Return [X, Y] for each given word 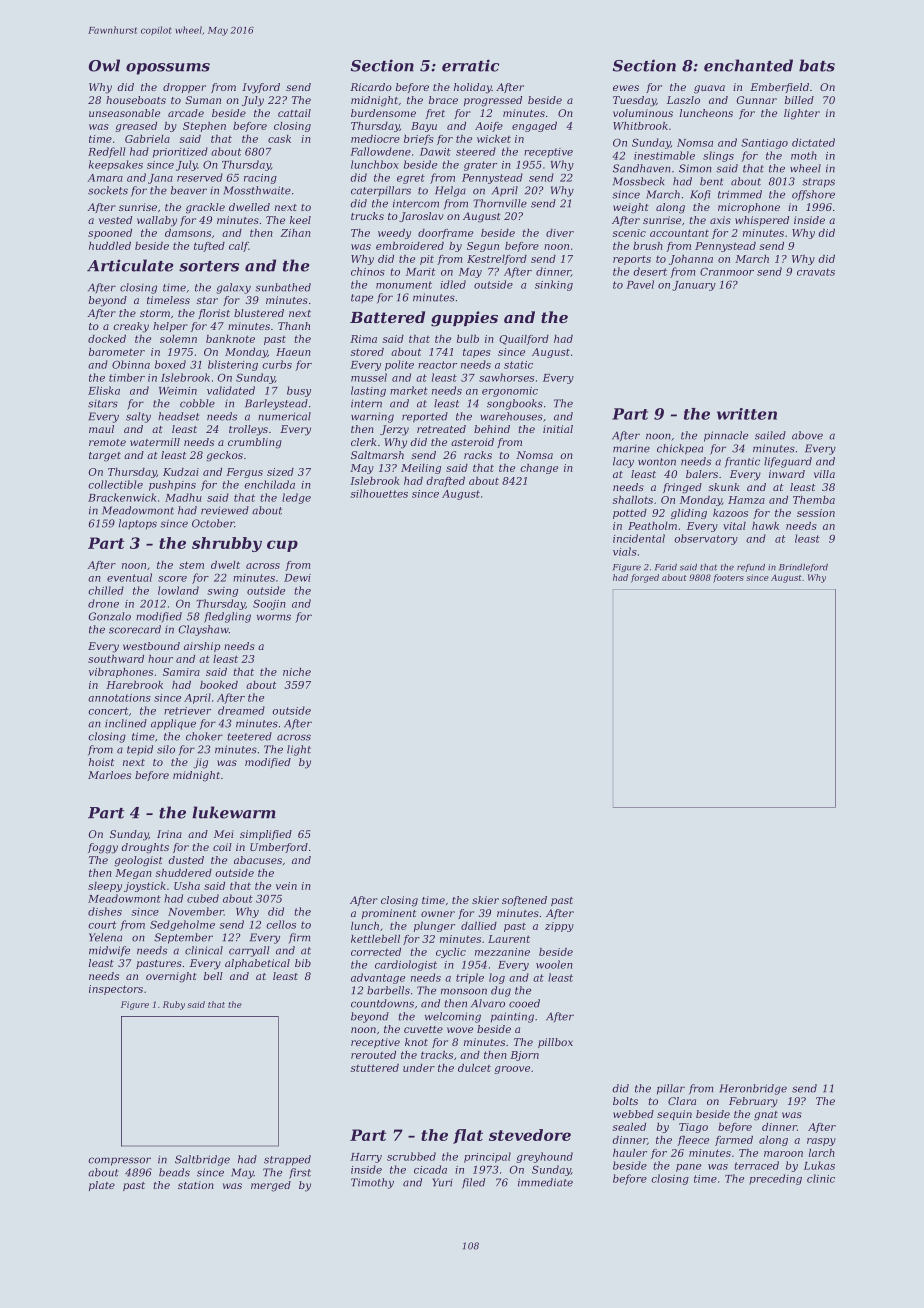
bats [817, 65]
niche [297, 672]
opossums [168, 69]
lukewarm [234, 812]
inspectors [116, 990]
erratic [470, 65]
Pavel [640, 284]
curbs [277, 364]
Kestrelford [497, 260]
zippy [559, 927]
